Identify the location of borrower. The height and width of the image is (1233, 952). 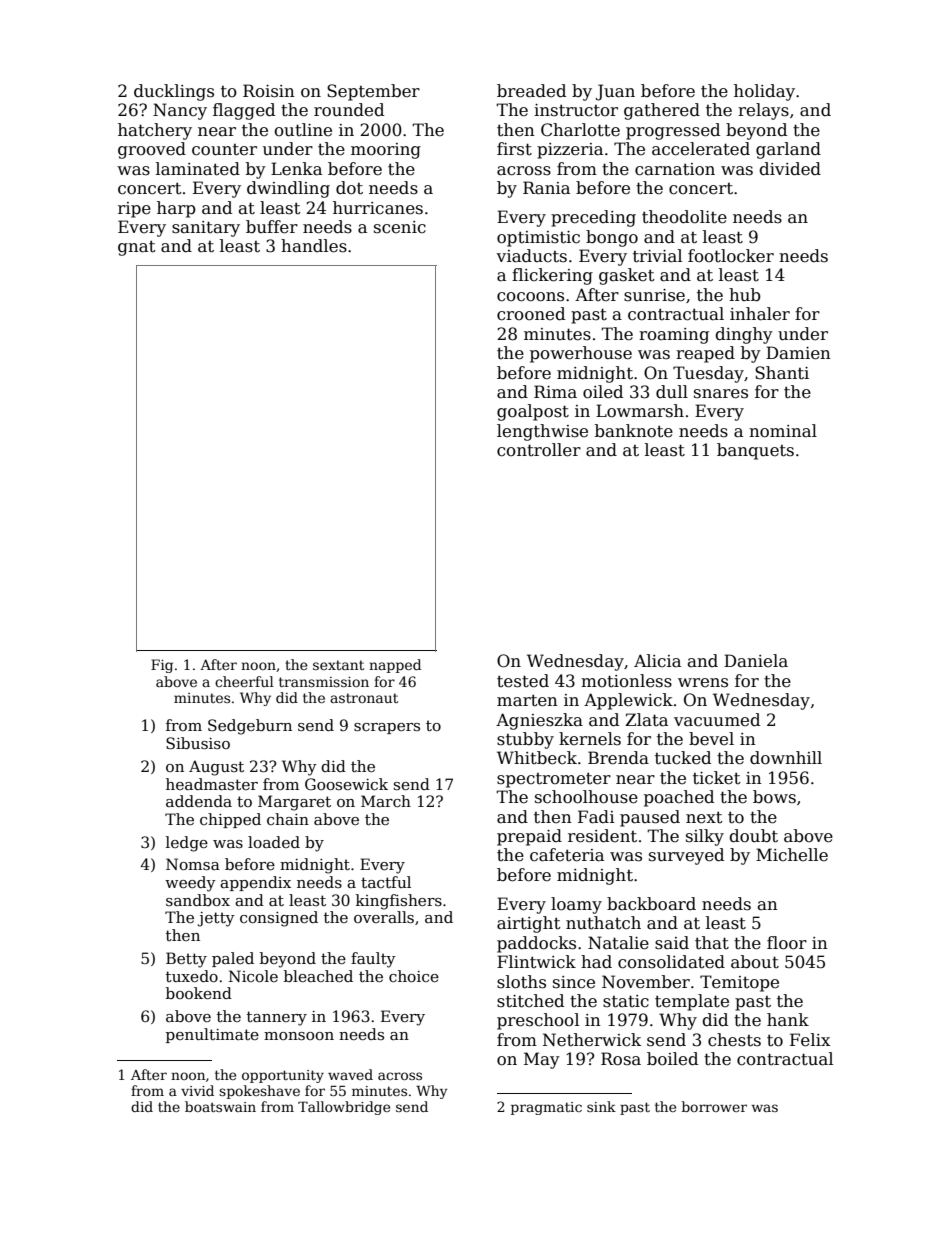
(714, 1106).
